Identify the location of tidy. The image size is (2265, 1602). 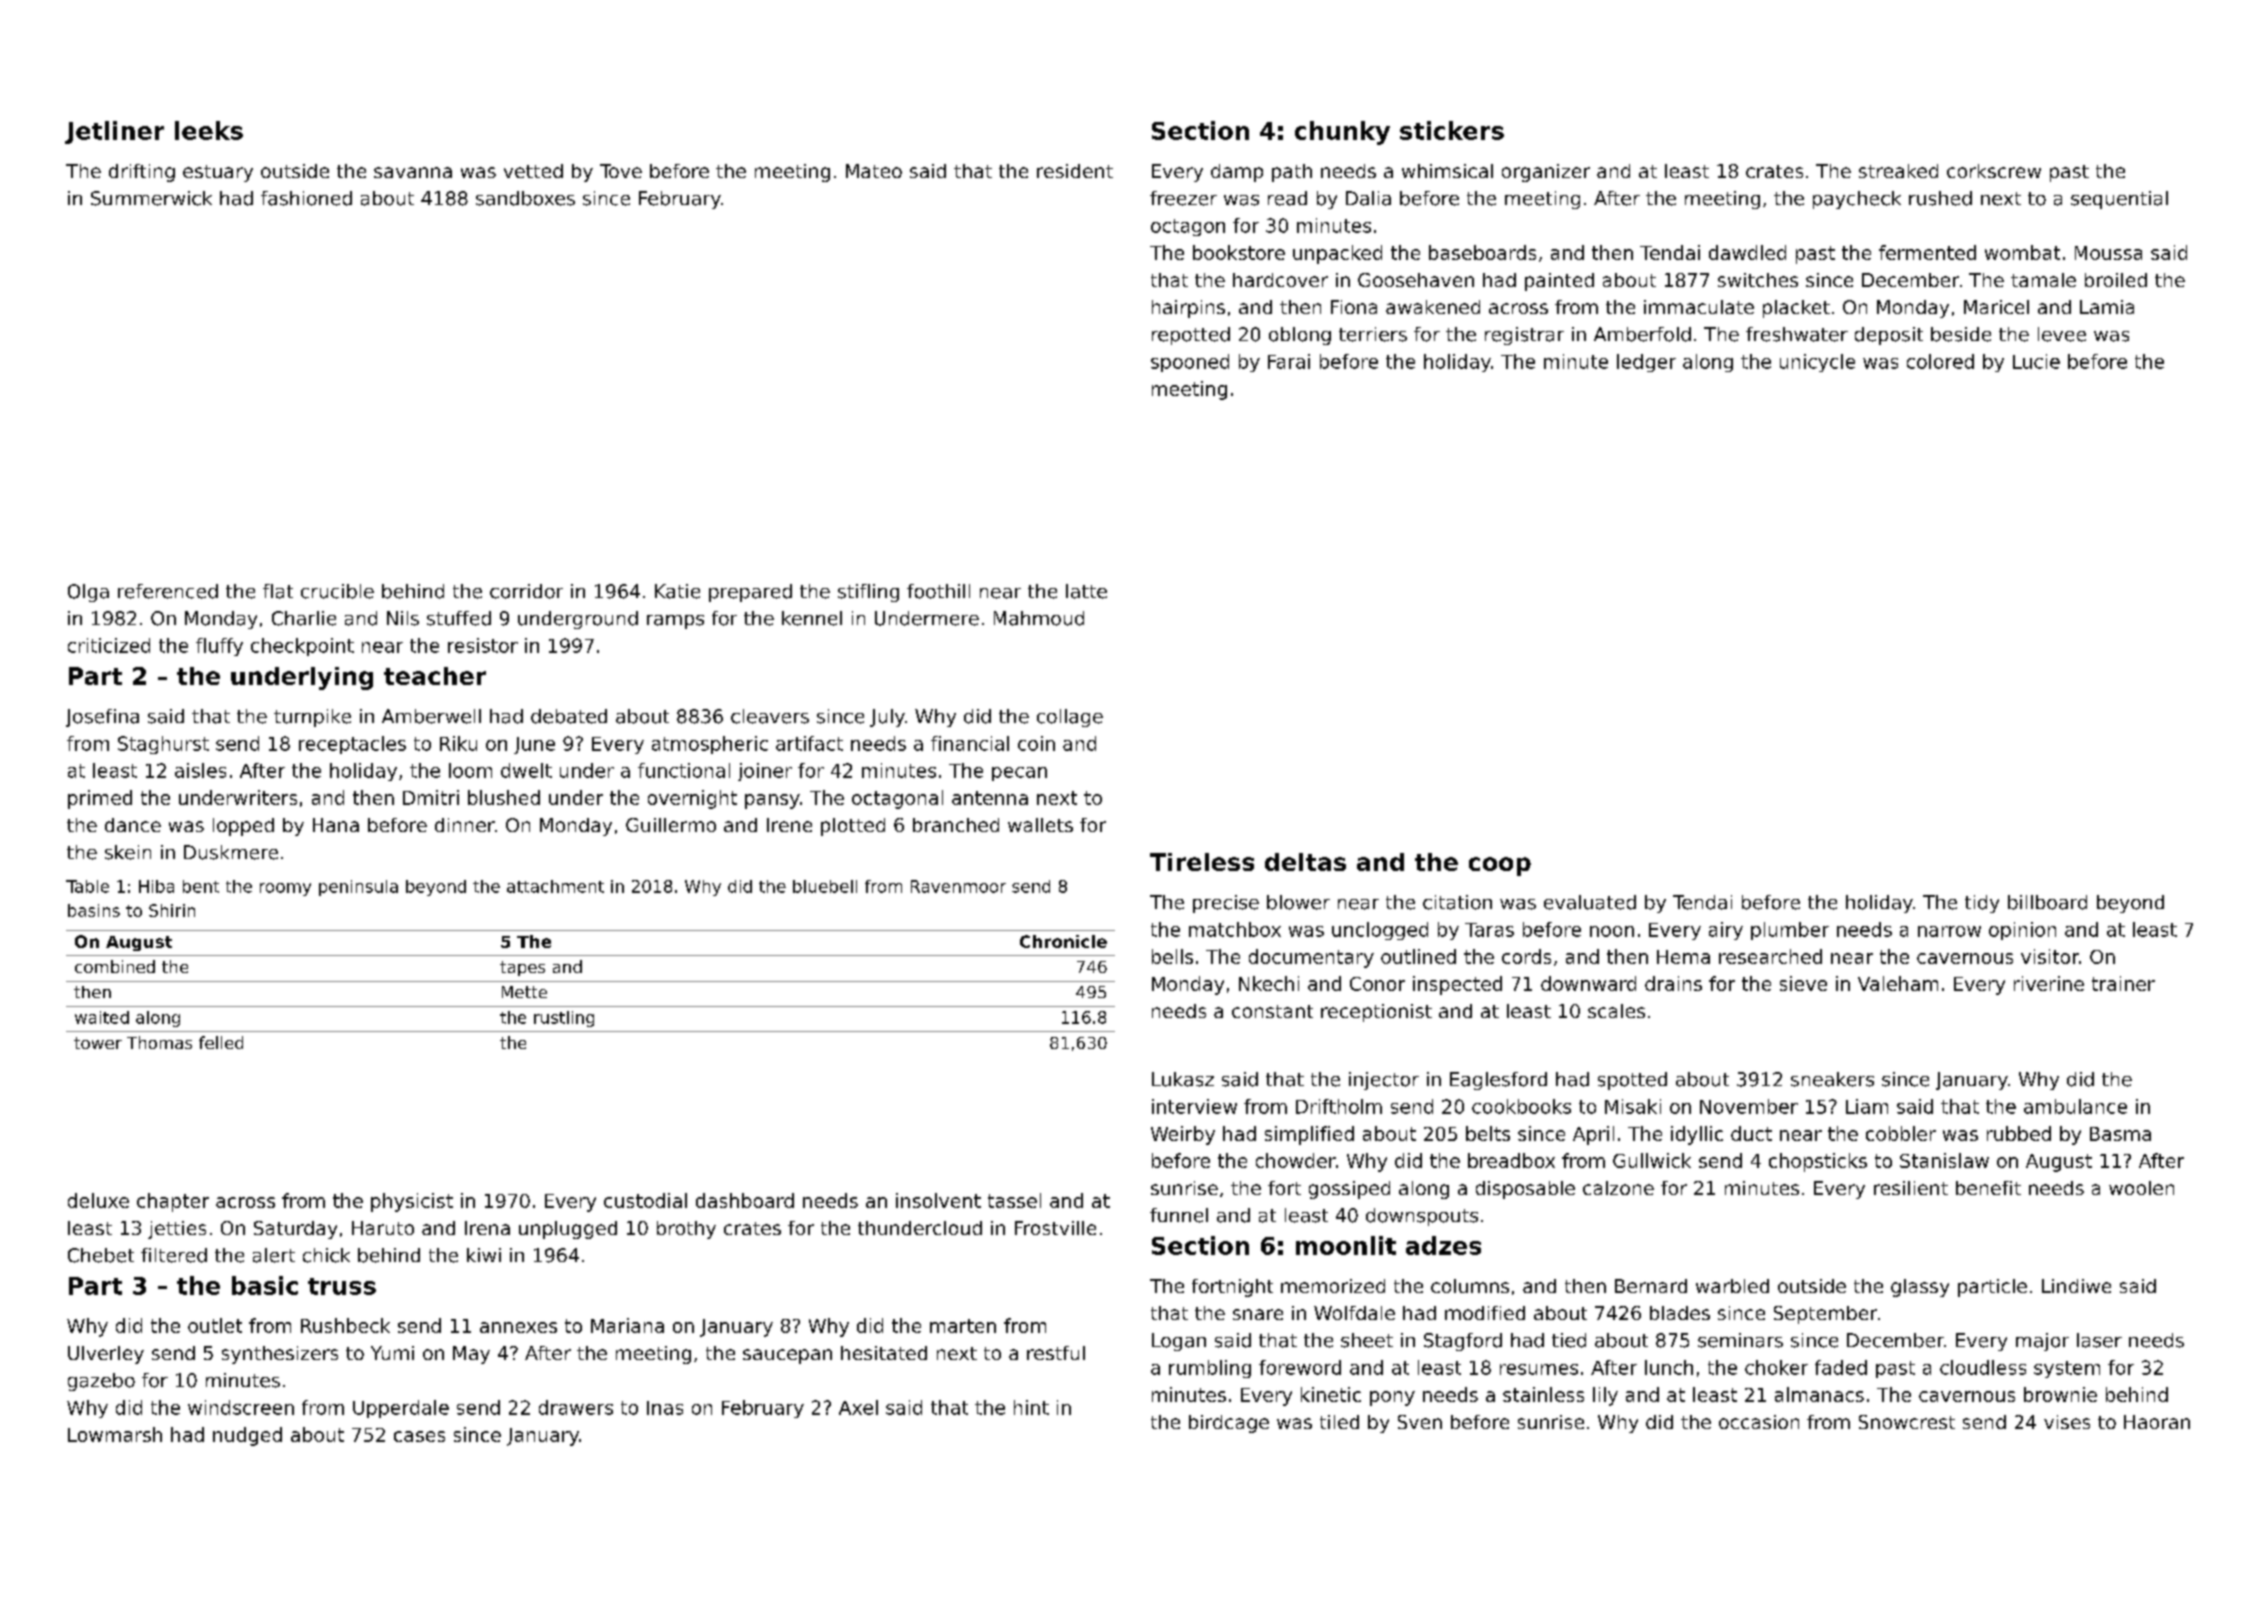
(1982, 904).
